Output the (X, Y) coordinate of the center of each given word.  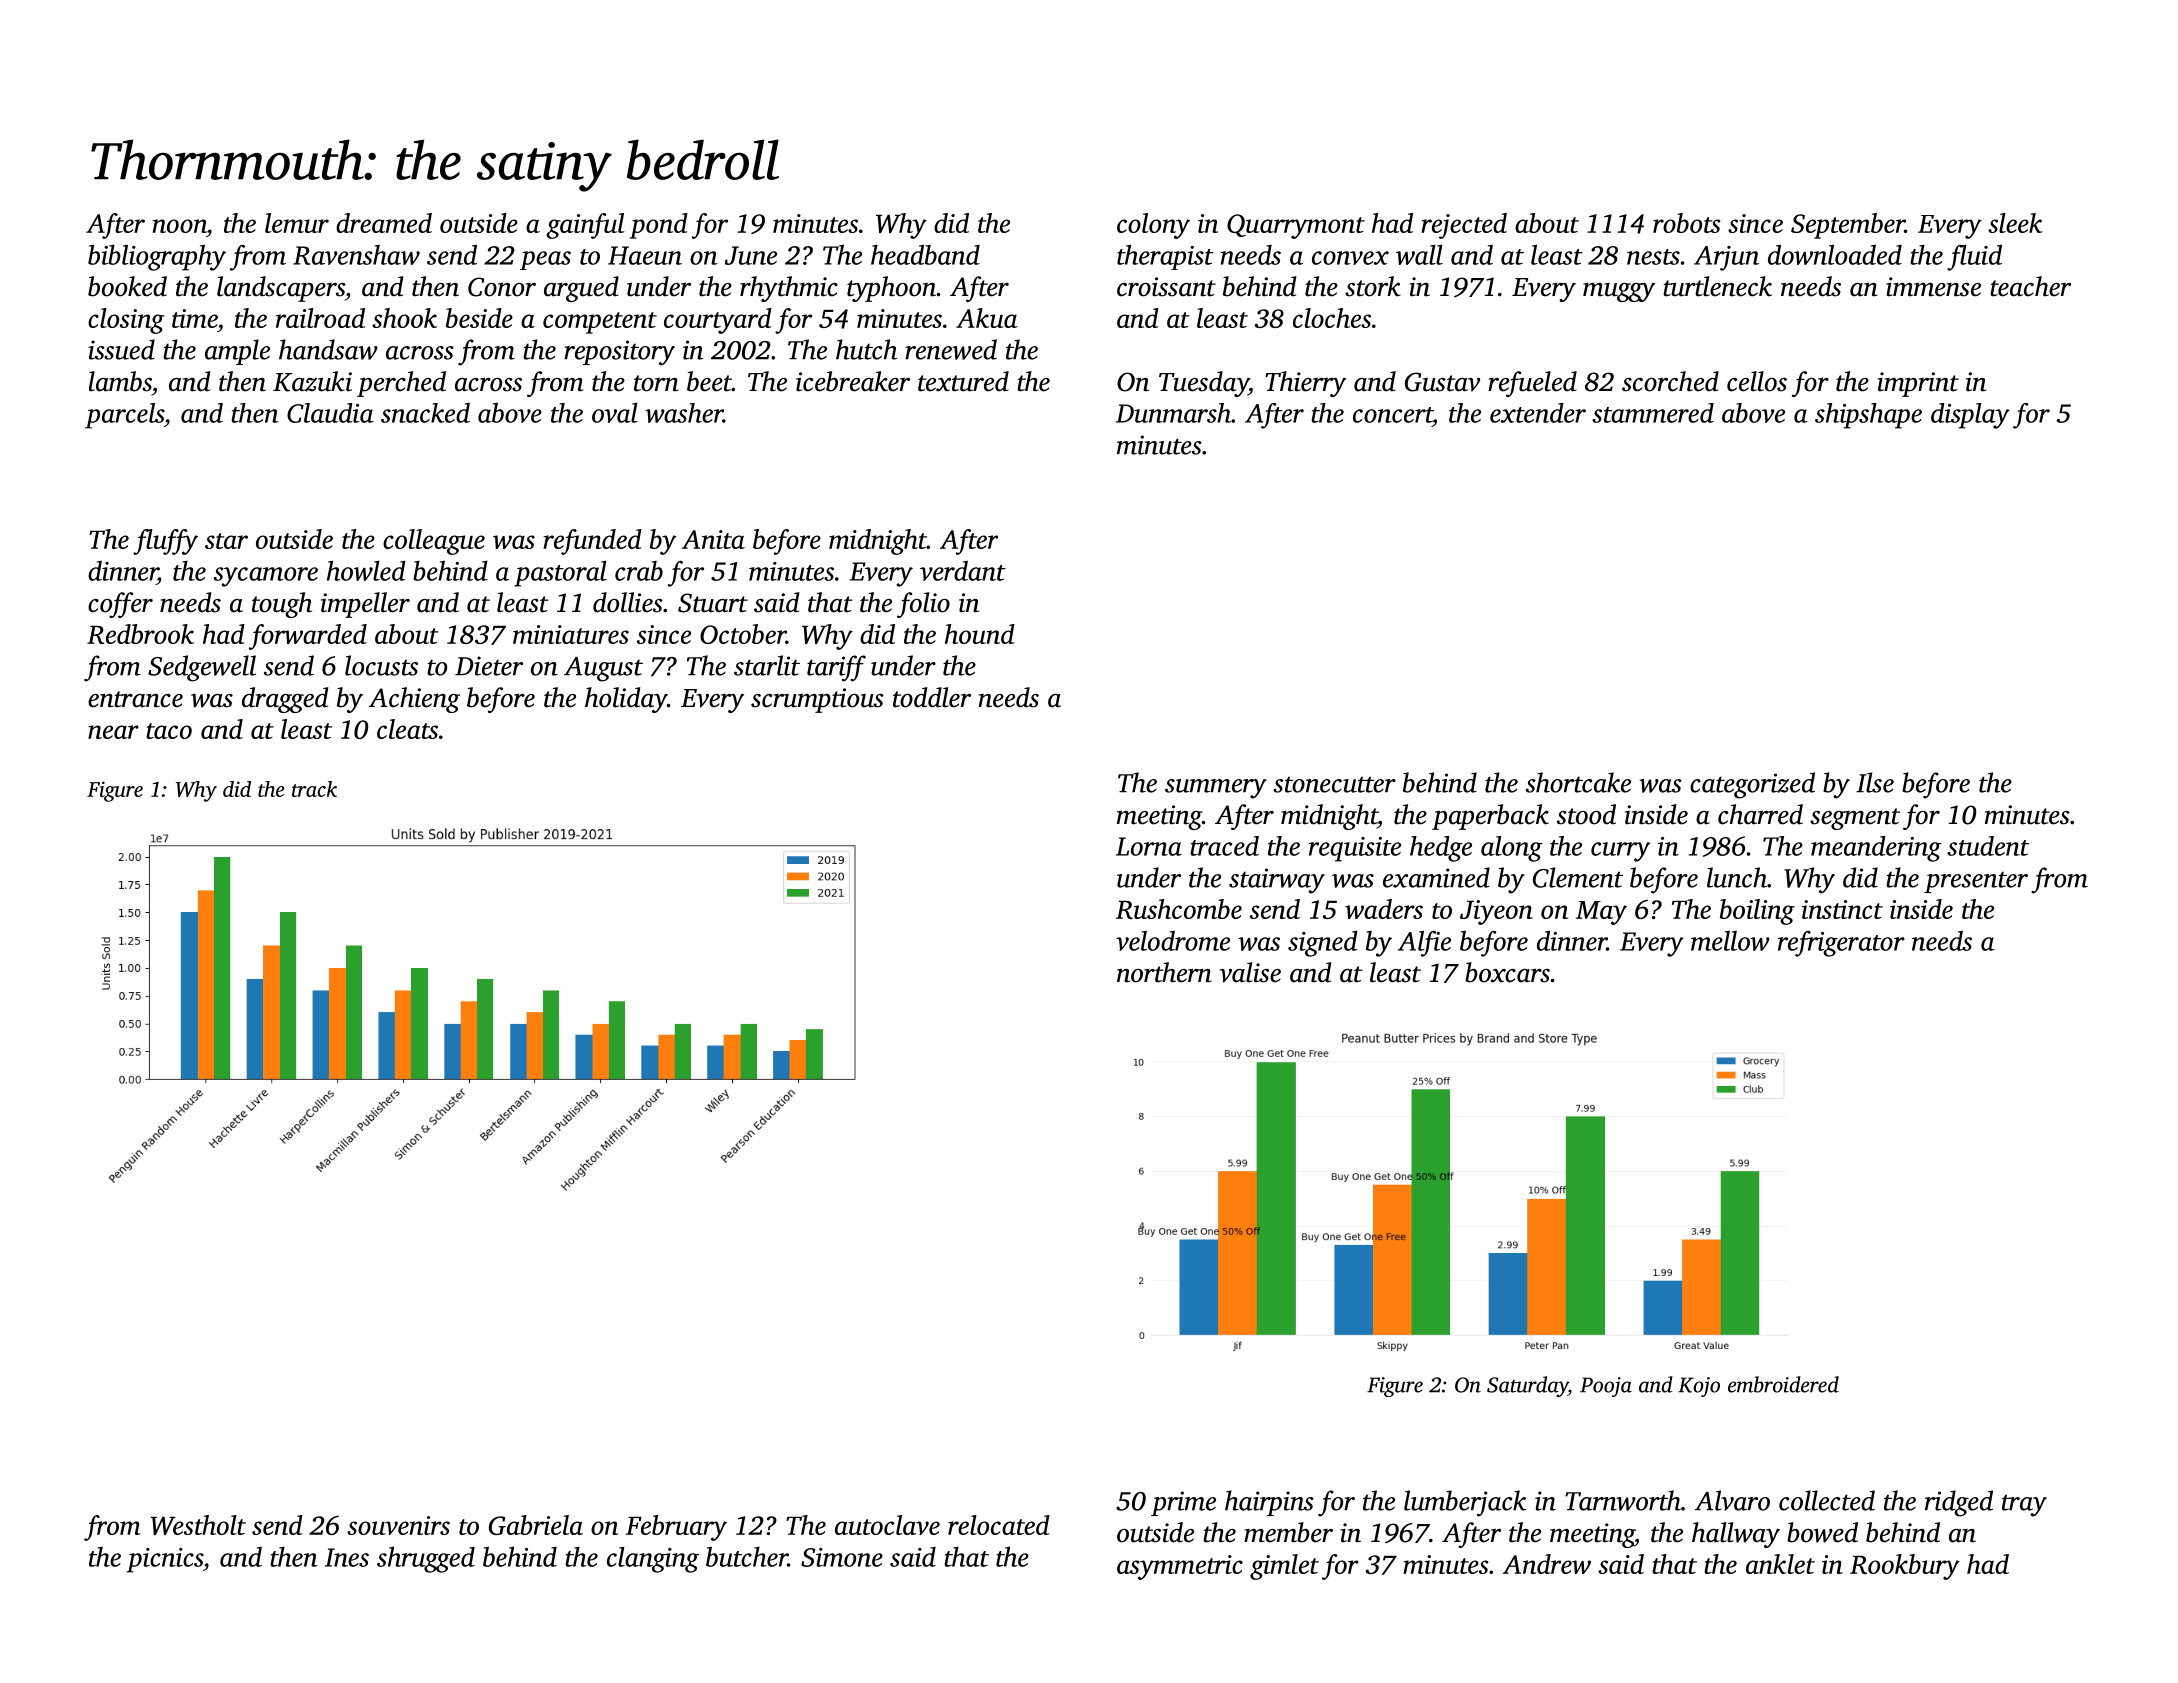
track (314, 789)
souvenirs (398, 1525)
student (1988, 846)
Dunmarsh (1173, 413)
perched (401, 384)
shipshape (1868, 416)
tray (2024, 1505)
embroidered (1783, 1384)
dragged (285, 700)
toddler (932, 697)
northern (1164, 972)
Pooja (1606, 1387)
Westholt (198, 1525)
